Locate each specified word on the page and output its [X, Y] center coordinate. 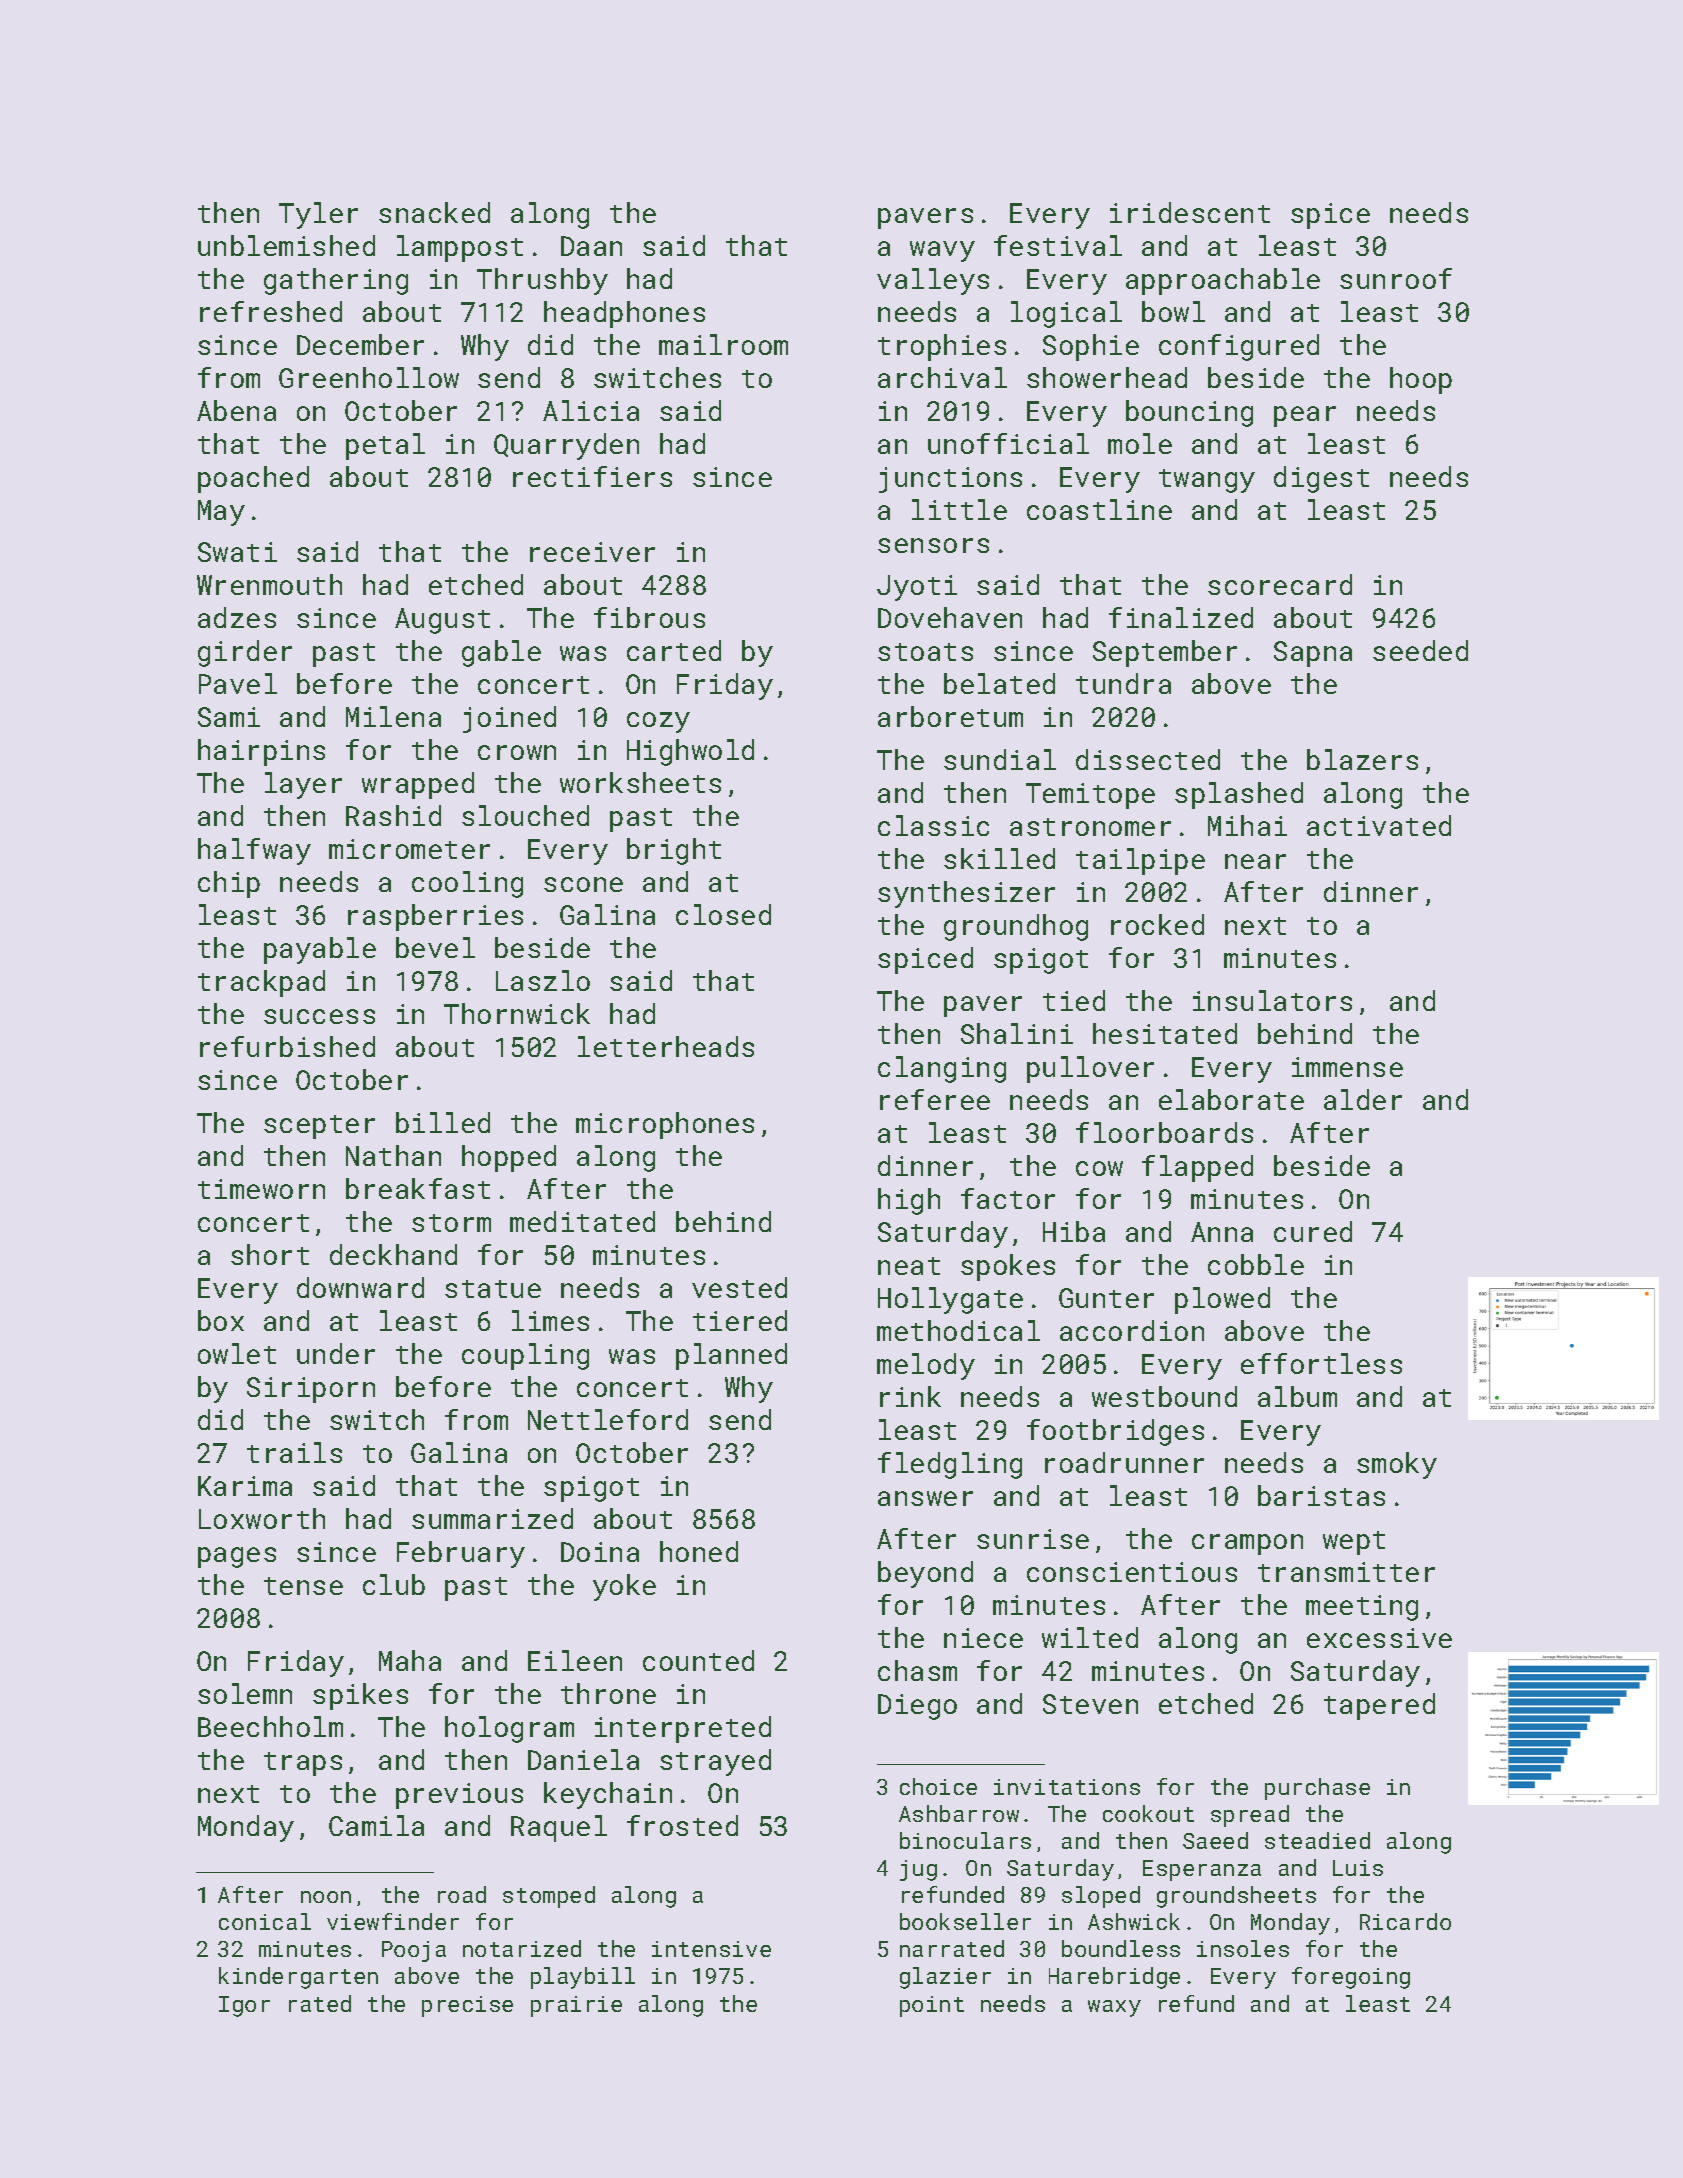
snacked [434, 212]
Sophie [1091, 347]
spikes [360, 1696]
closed [723, 914]
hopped [509, 1158]
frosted [682, 1825]
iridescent [1190, 212]
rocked [1157, 924]
